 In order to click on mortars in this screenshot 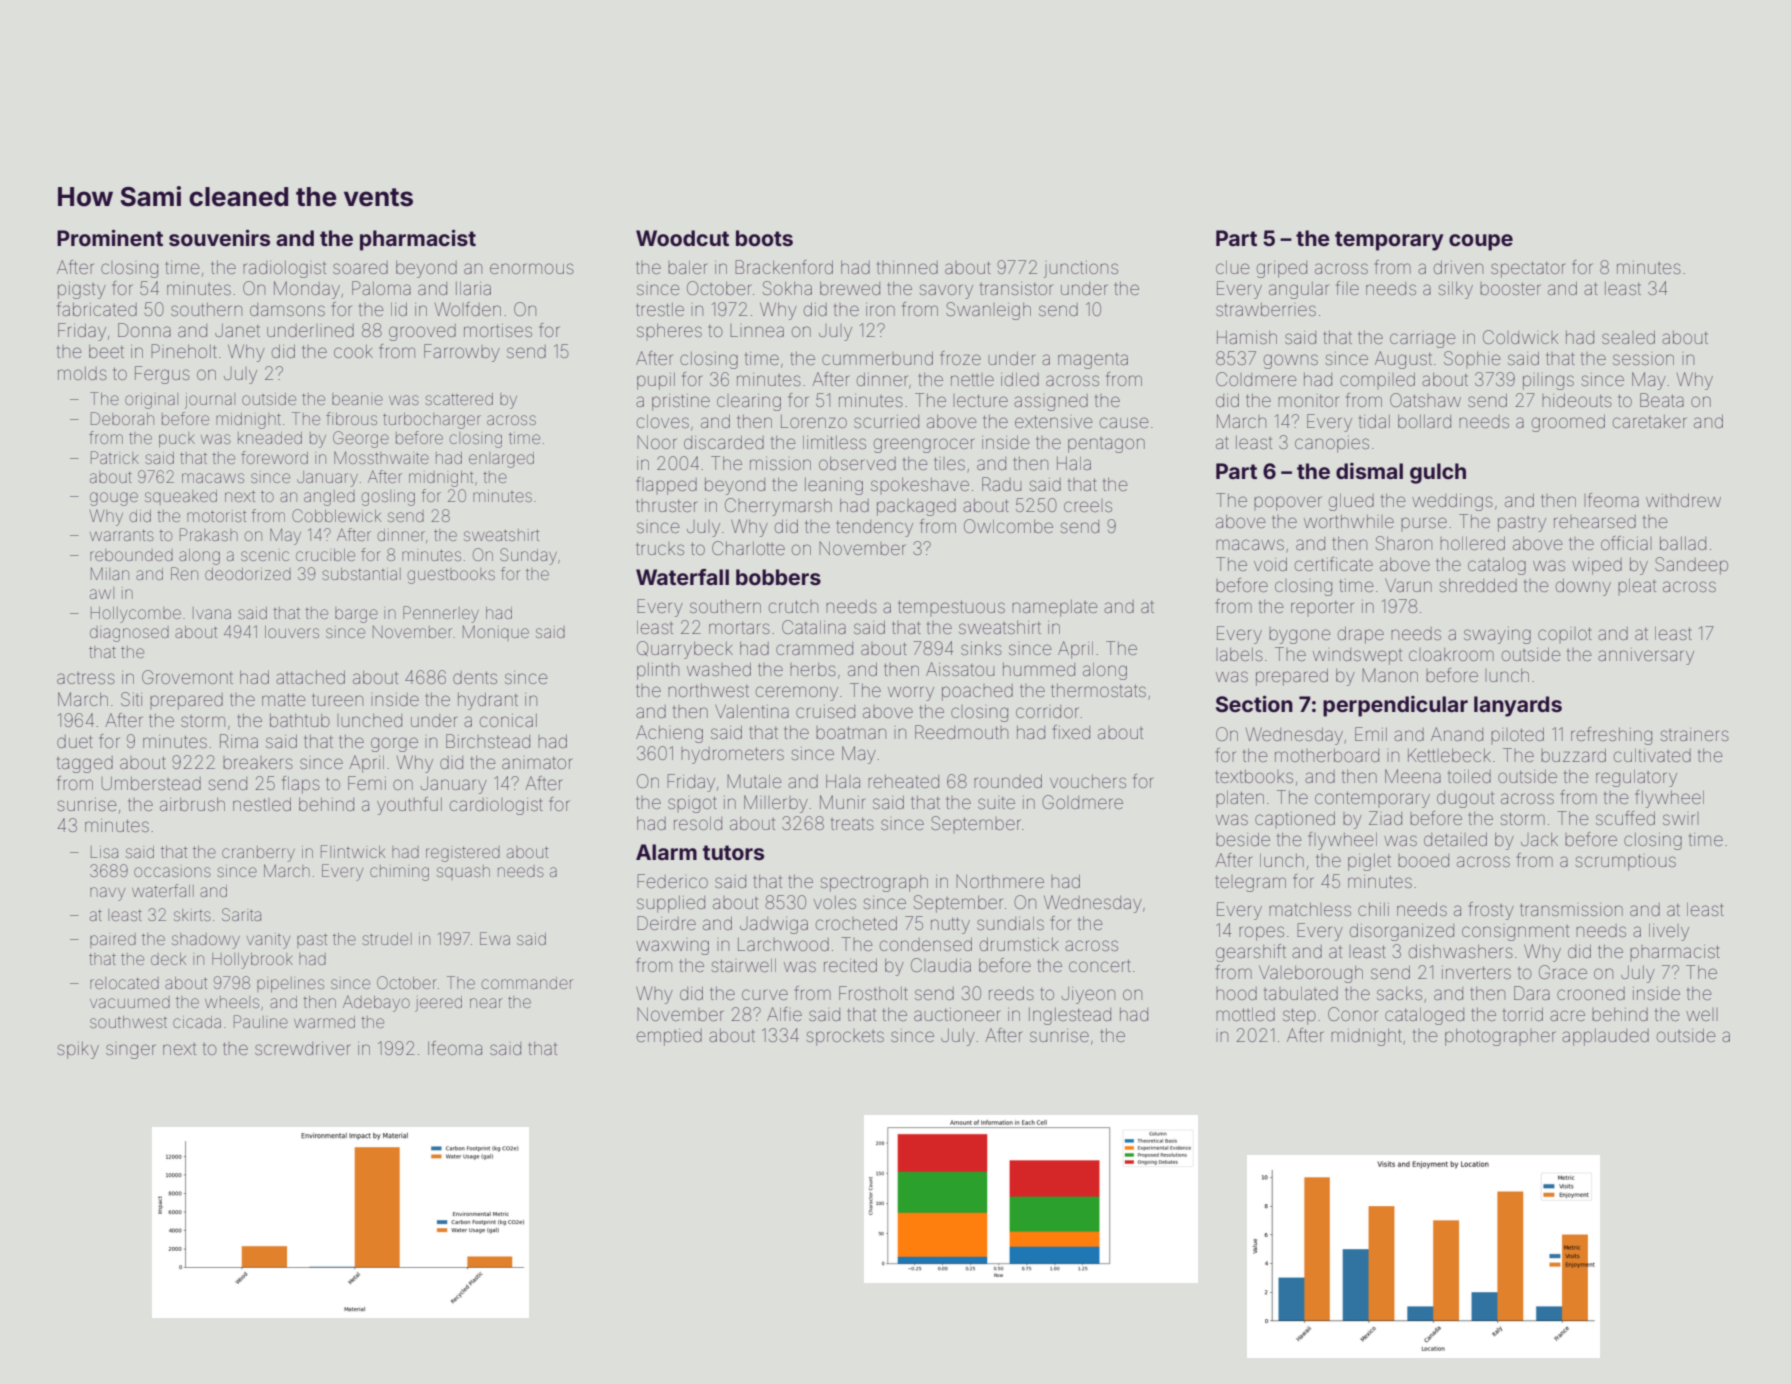, I will do `click(739, 628)`.
